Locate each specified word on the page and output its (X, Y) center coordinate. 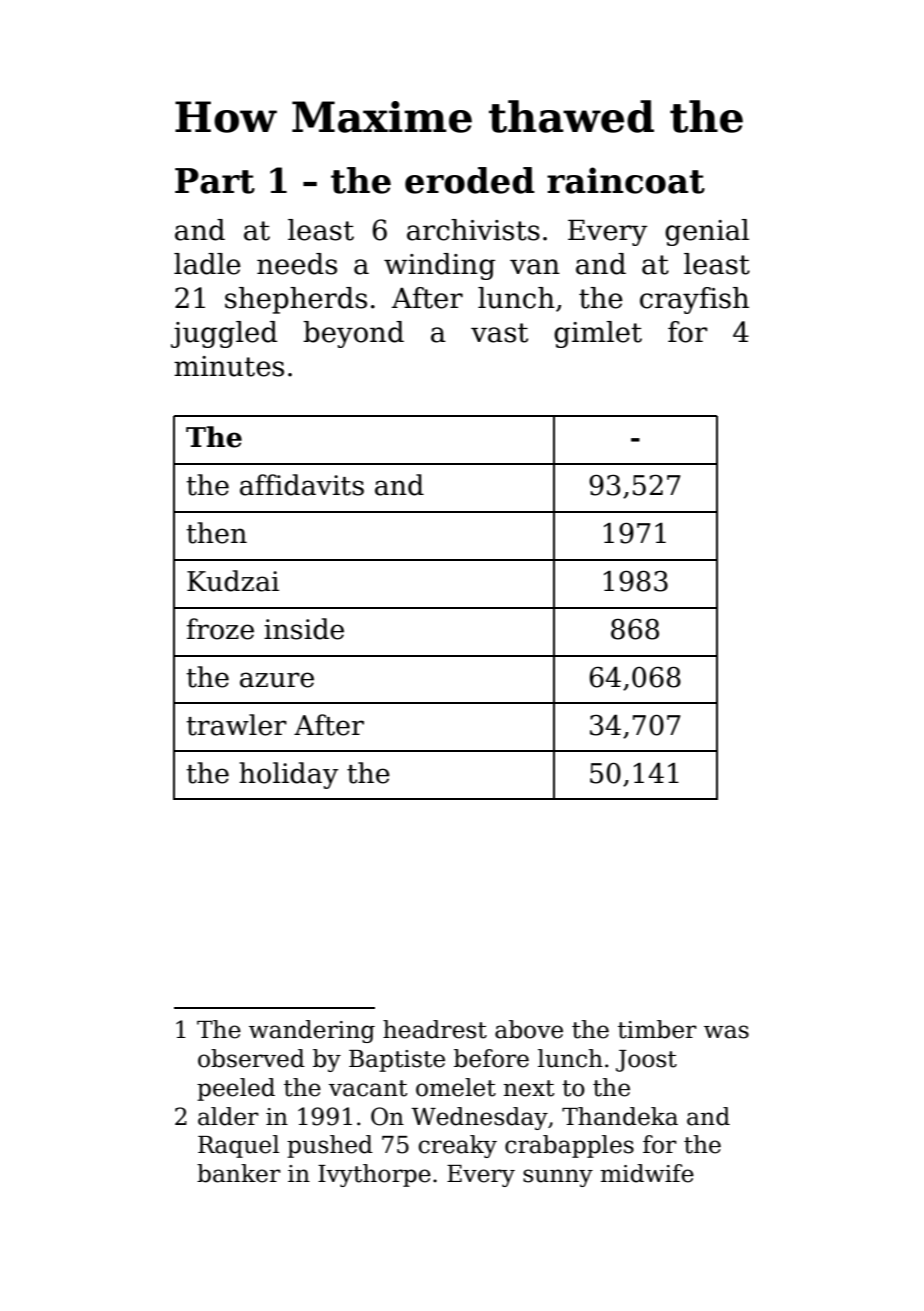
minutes (229, 366)
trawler (236, 725)
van (535, 267)
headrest (435, 1029)
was (726, 1032)
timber (657, 1029)
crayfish (694, 300)
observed (251, 1058)
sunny (558, 1178)
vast (499, 333)
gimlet (598, 334)
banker (239, 1173)
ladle (207, 264)
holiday (288, 775)
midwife (647, 1173)
